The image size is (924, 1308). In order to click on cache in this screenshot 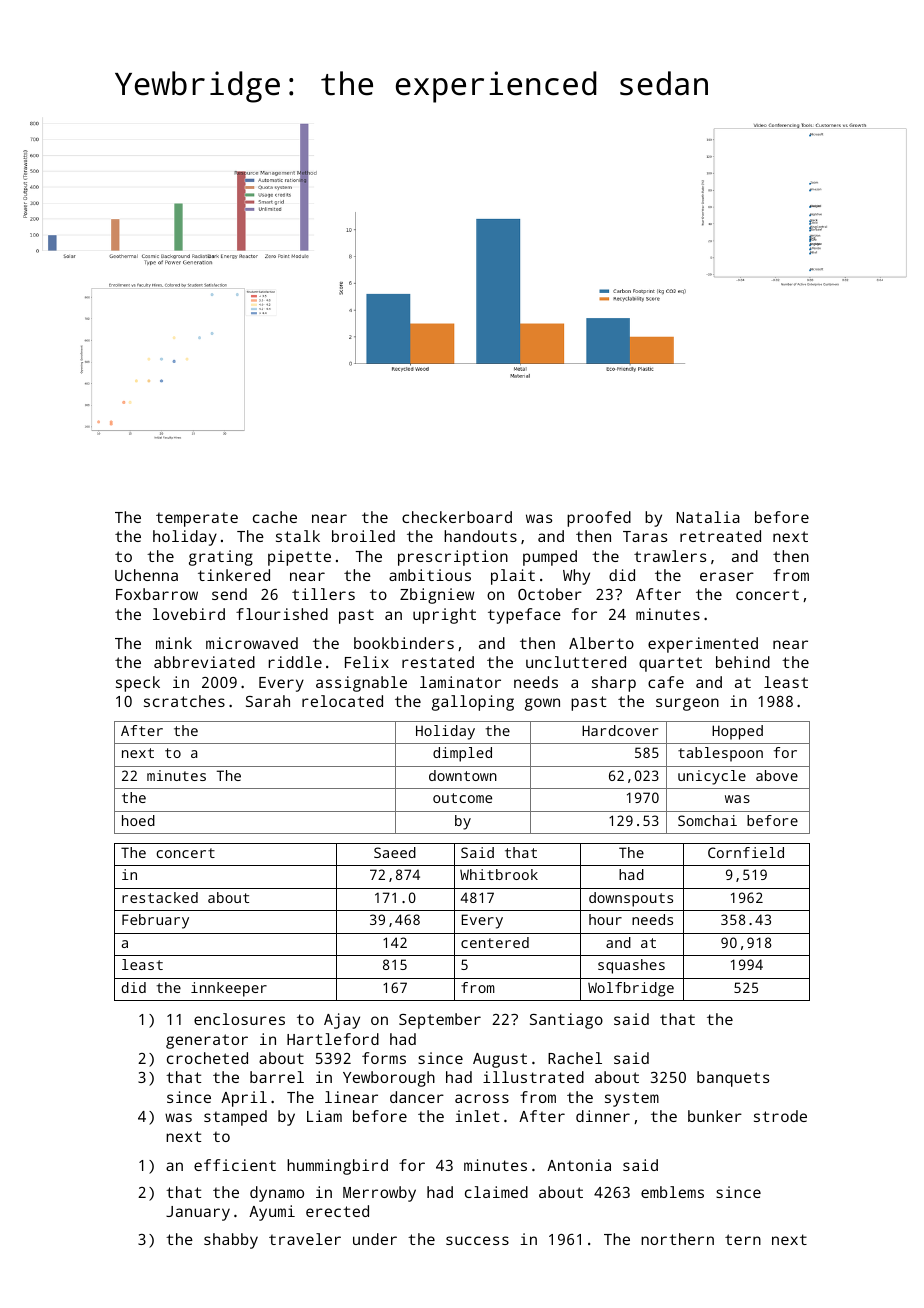, I will do `click(275, 517)`.
